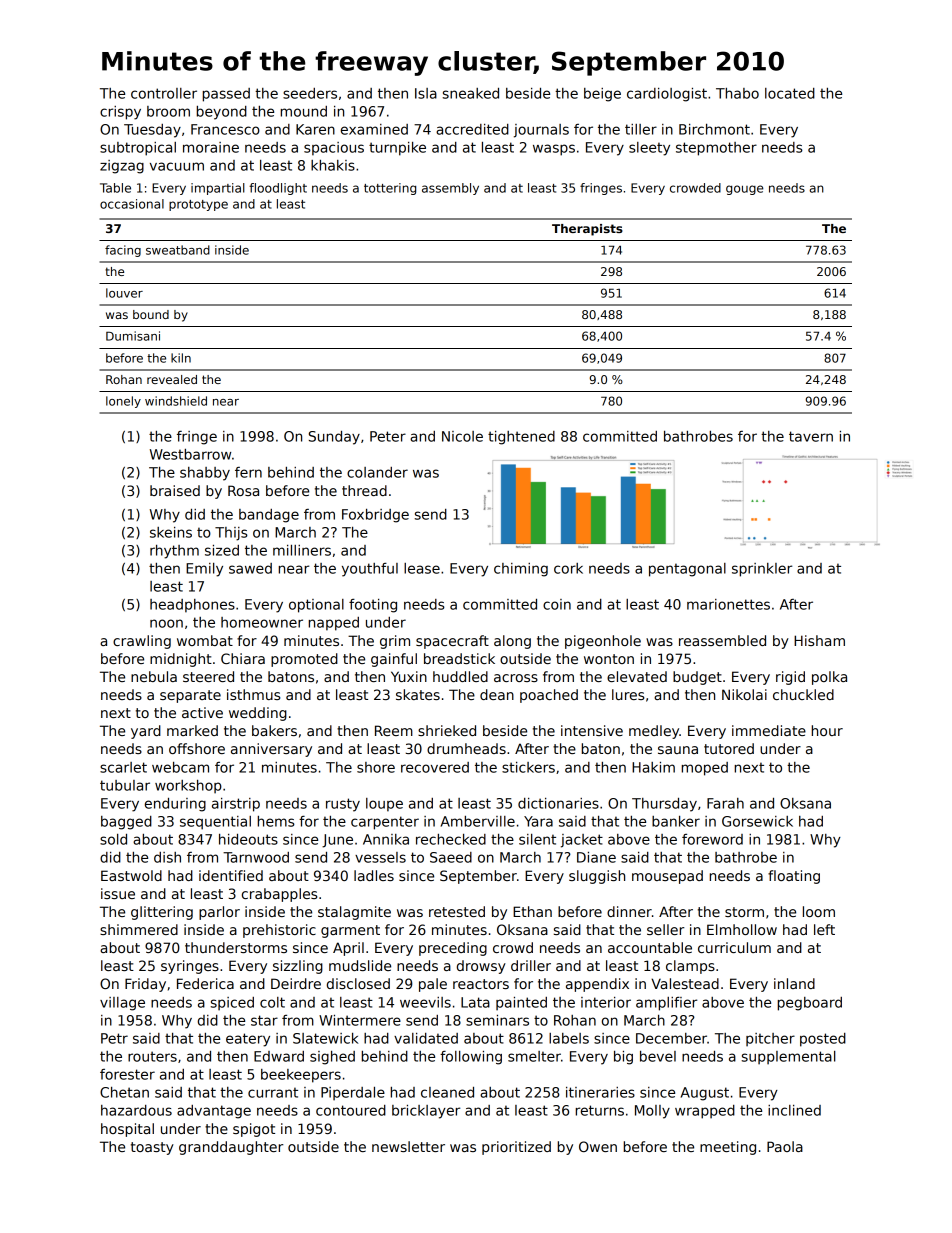  Describe the element at coordinates (450, 189) in the screenshot. I see `assembly` at that location.
